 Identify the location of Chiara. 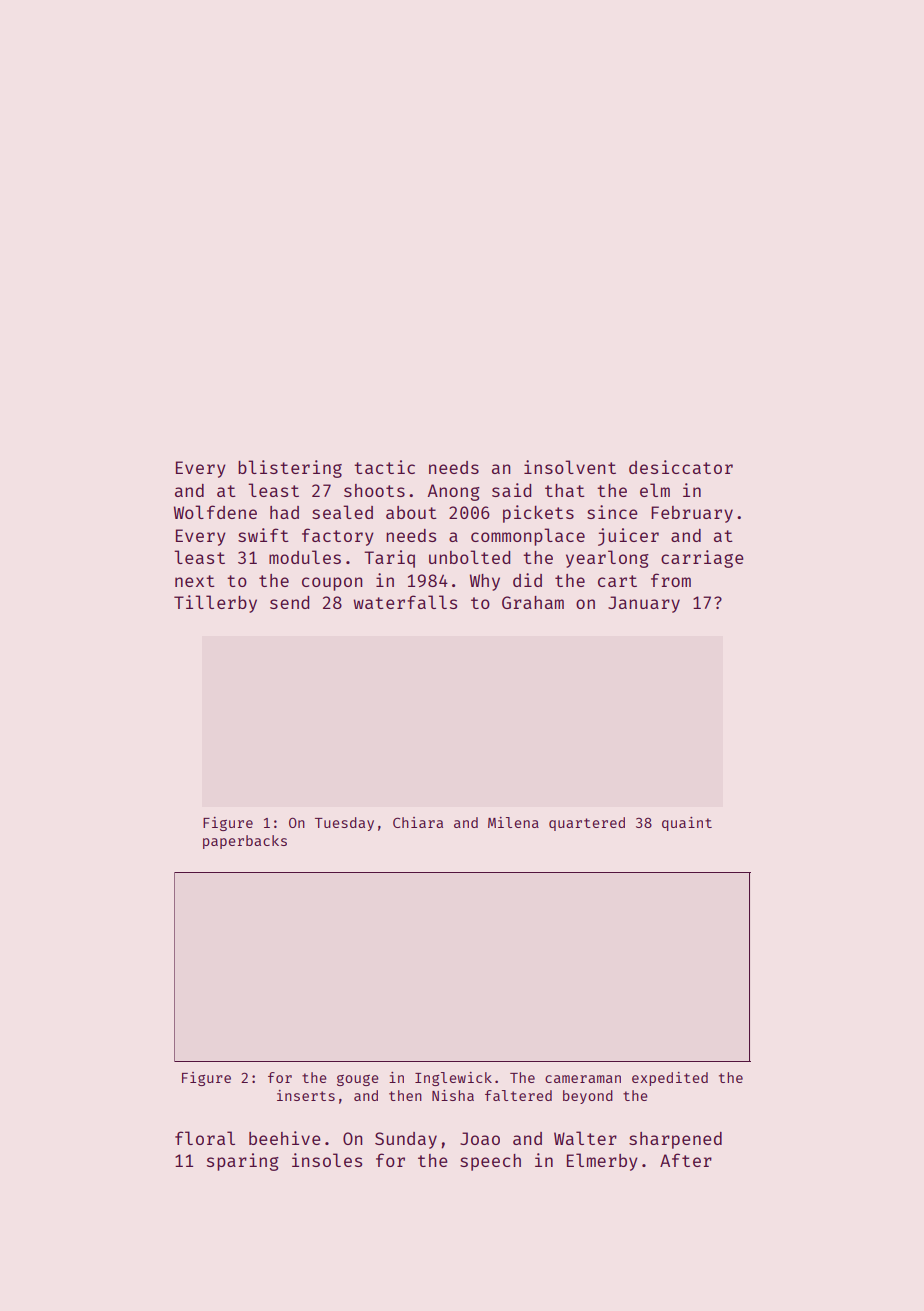
(418, 822).
